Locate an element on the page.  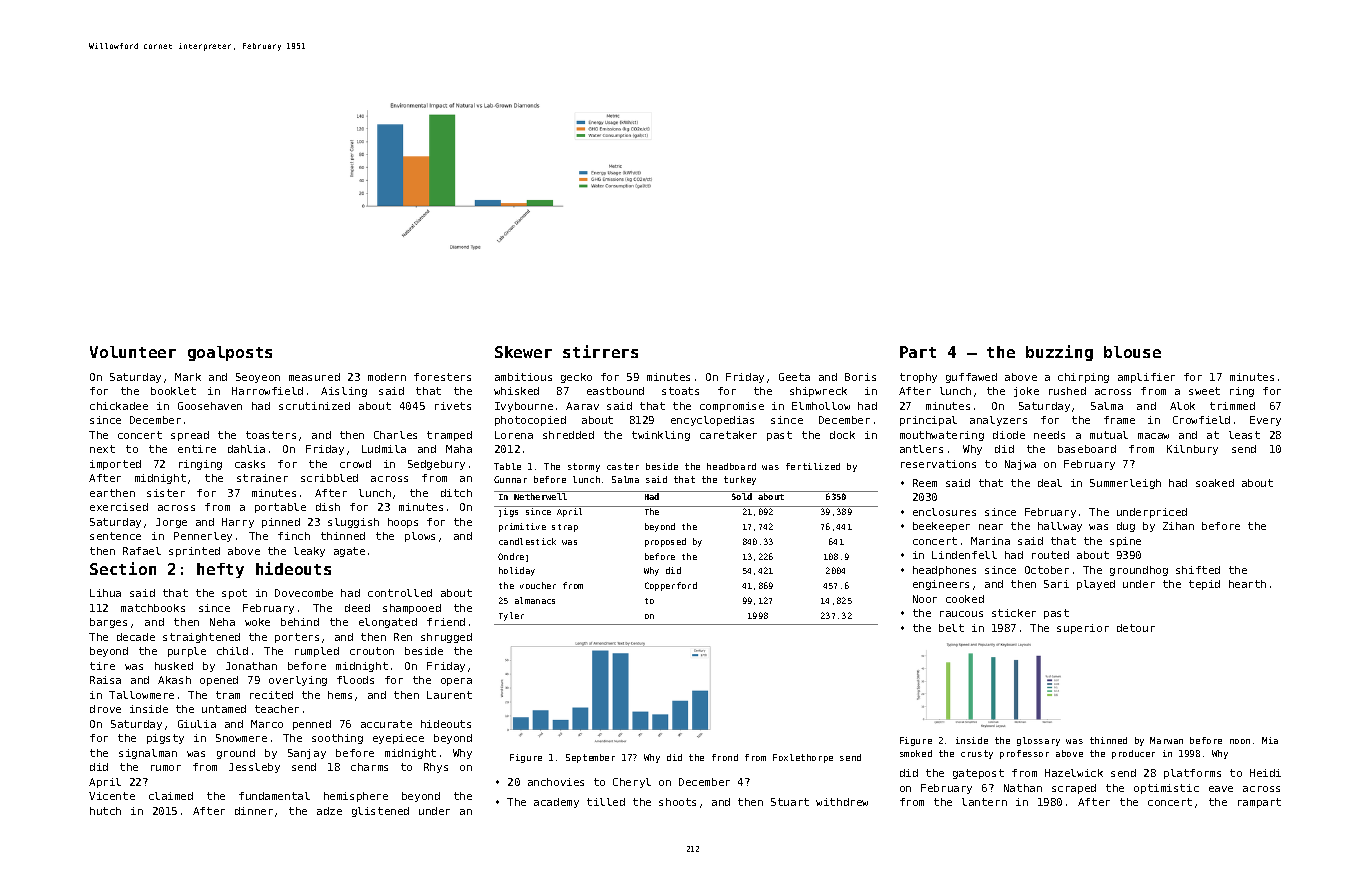
opened is located at coordinates (219, 681).
